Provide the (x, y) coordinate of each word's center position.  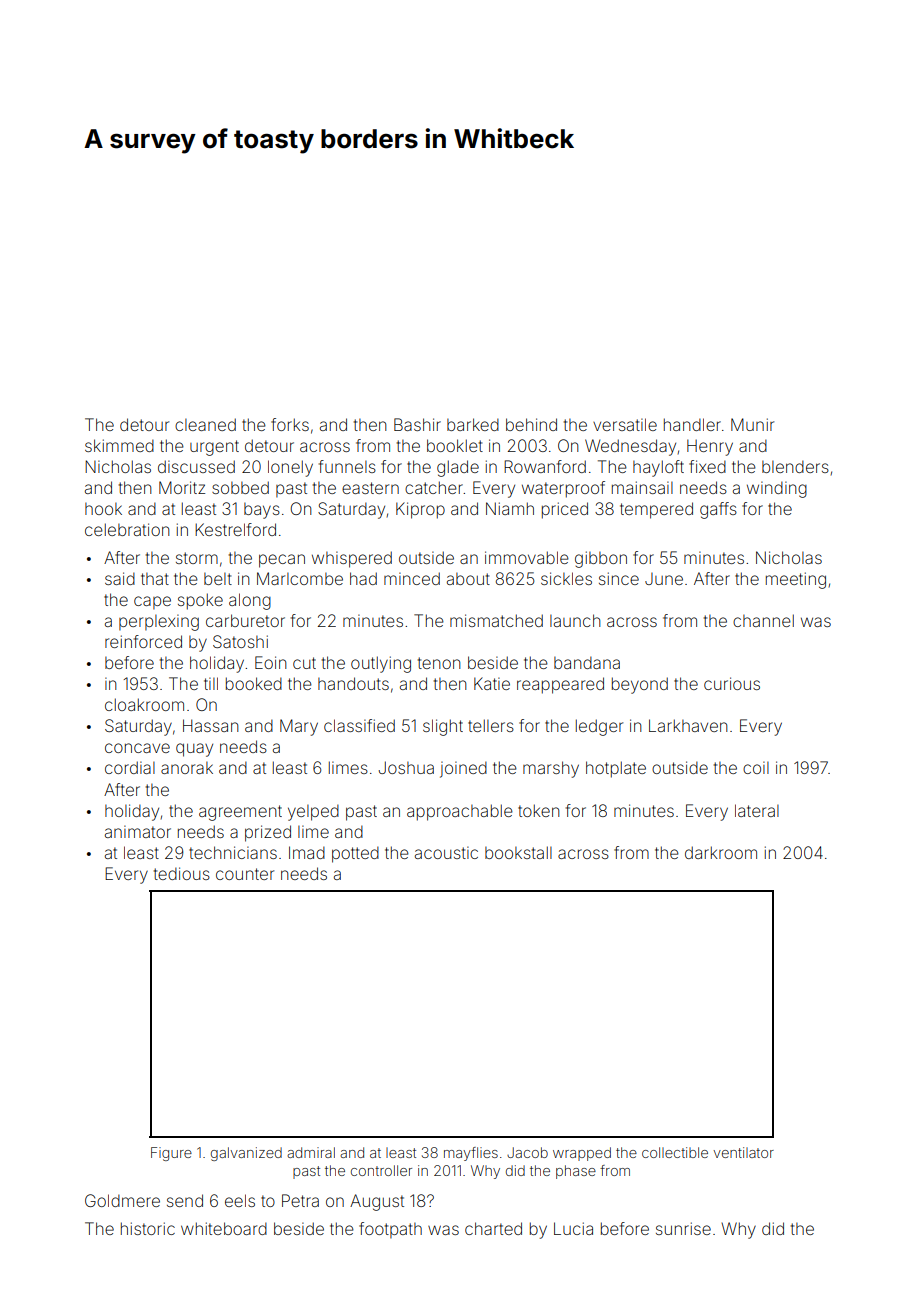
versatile (625, 424)
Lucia (573, 1228)
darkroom (721, 852)
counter (245, 874)
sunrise (683, 1228)
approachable (460, 812)
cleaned (205, 424)
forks (290, 424)
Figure (171, 1154)
